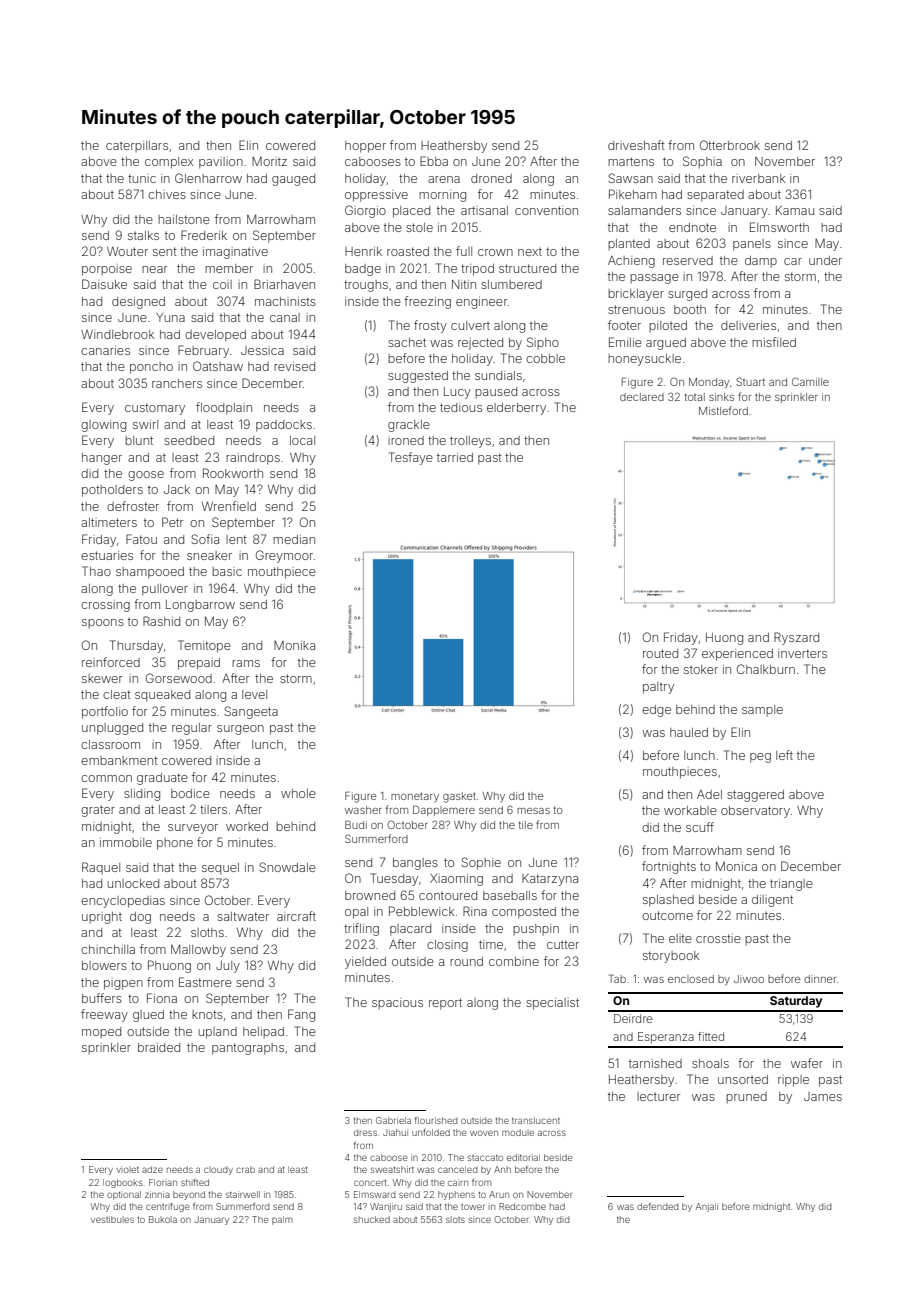  I want to click on Greymoor, so click(284, 556).
